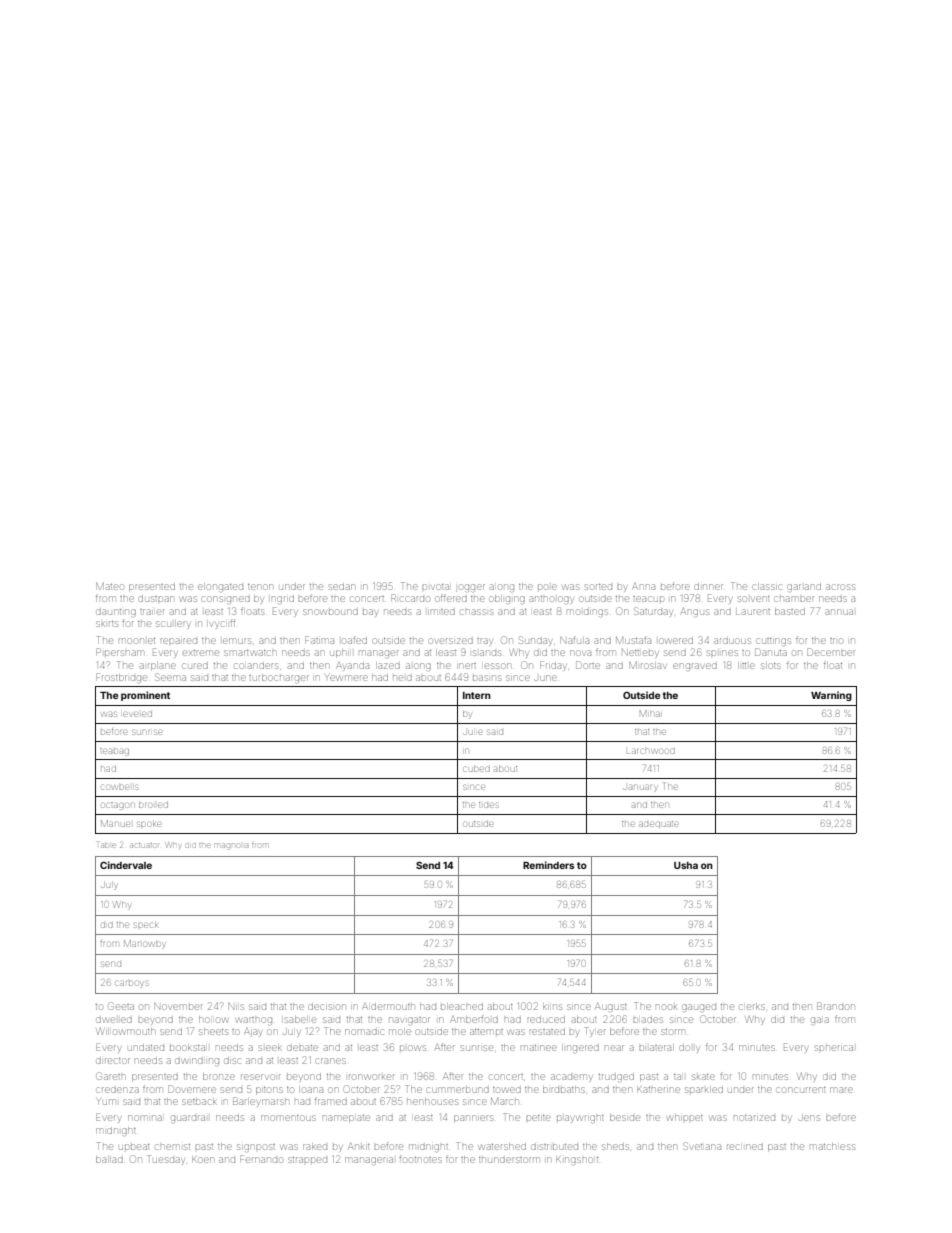 This screenshot has width=952, height=1233. I want to click on Usha, so click(686, 865).
